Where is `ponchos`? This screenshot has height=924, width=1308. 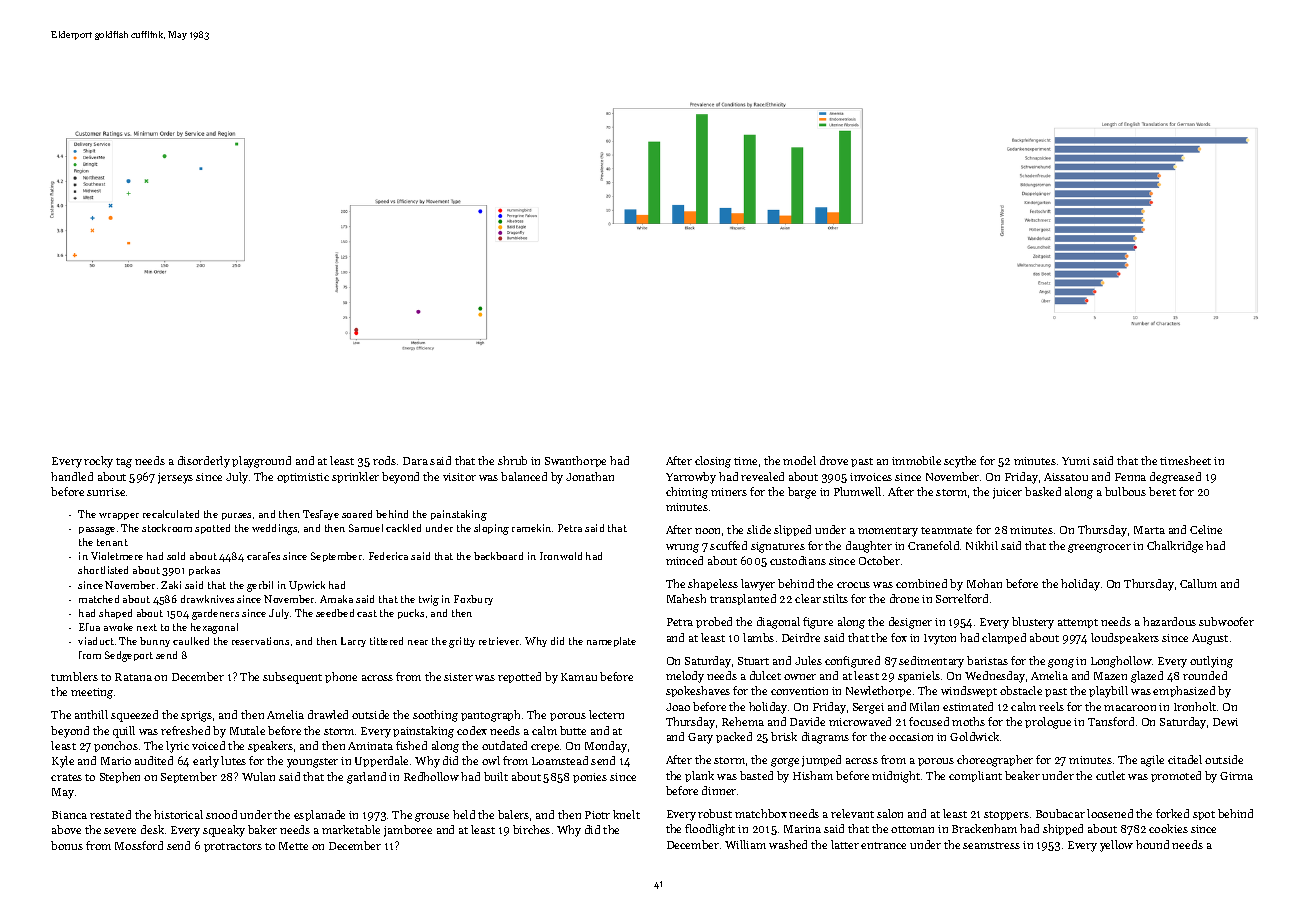
ponchos is located at coordinates (116, 746).
